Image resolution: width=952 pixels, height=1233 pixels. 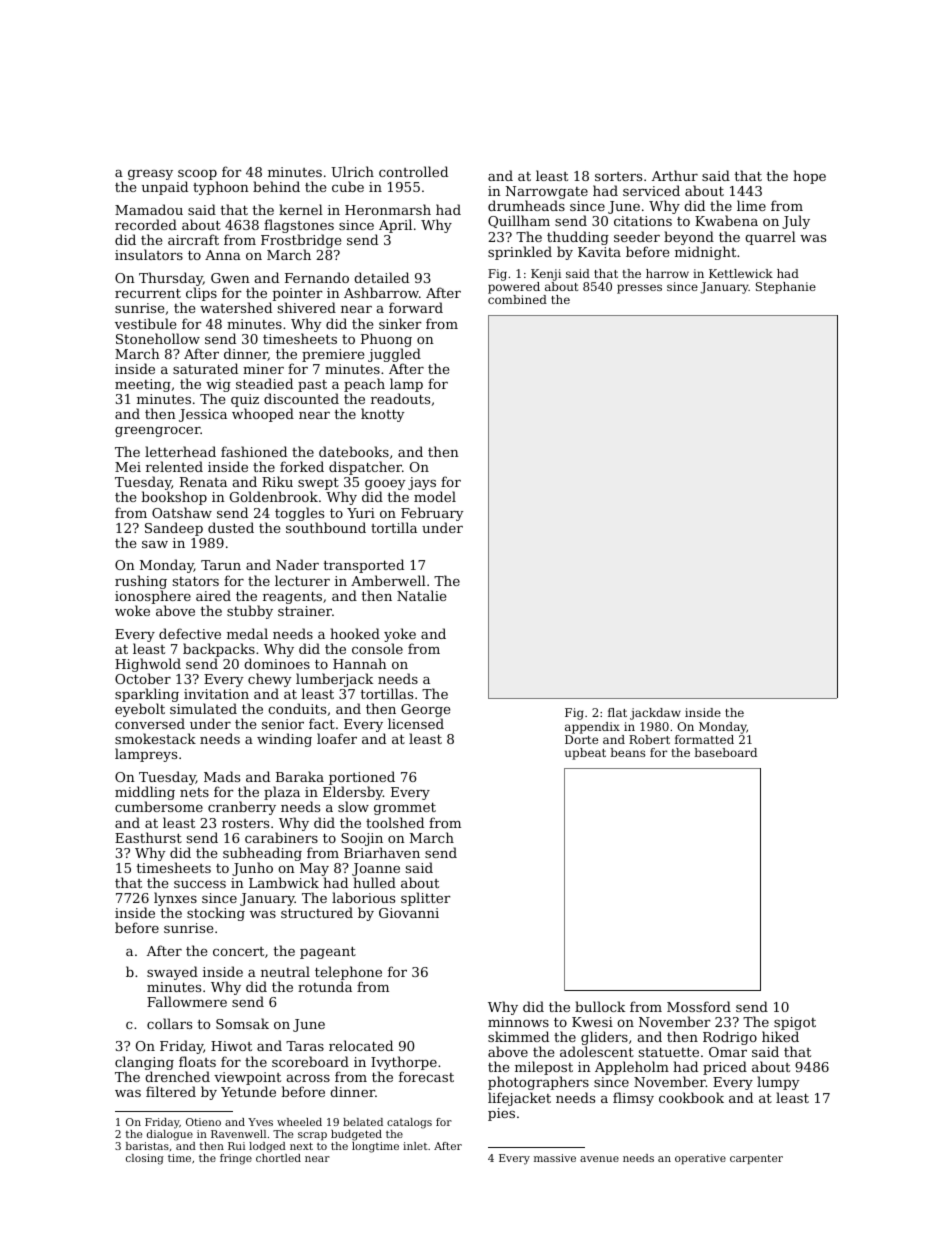 What do you see at coordinates (675, 175) in the image?
I see `Arthur` at bounding box center [675, 175].
